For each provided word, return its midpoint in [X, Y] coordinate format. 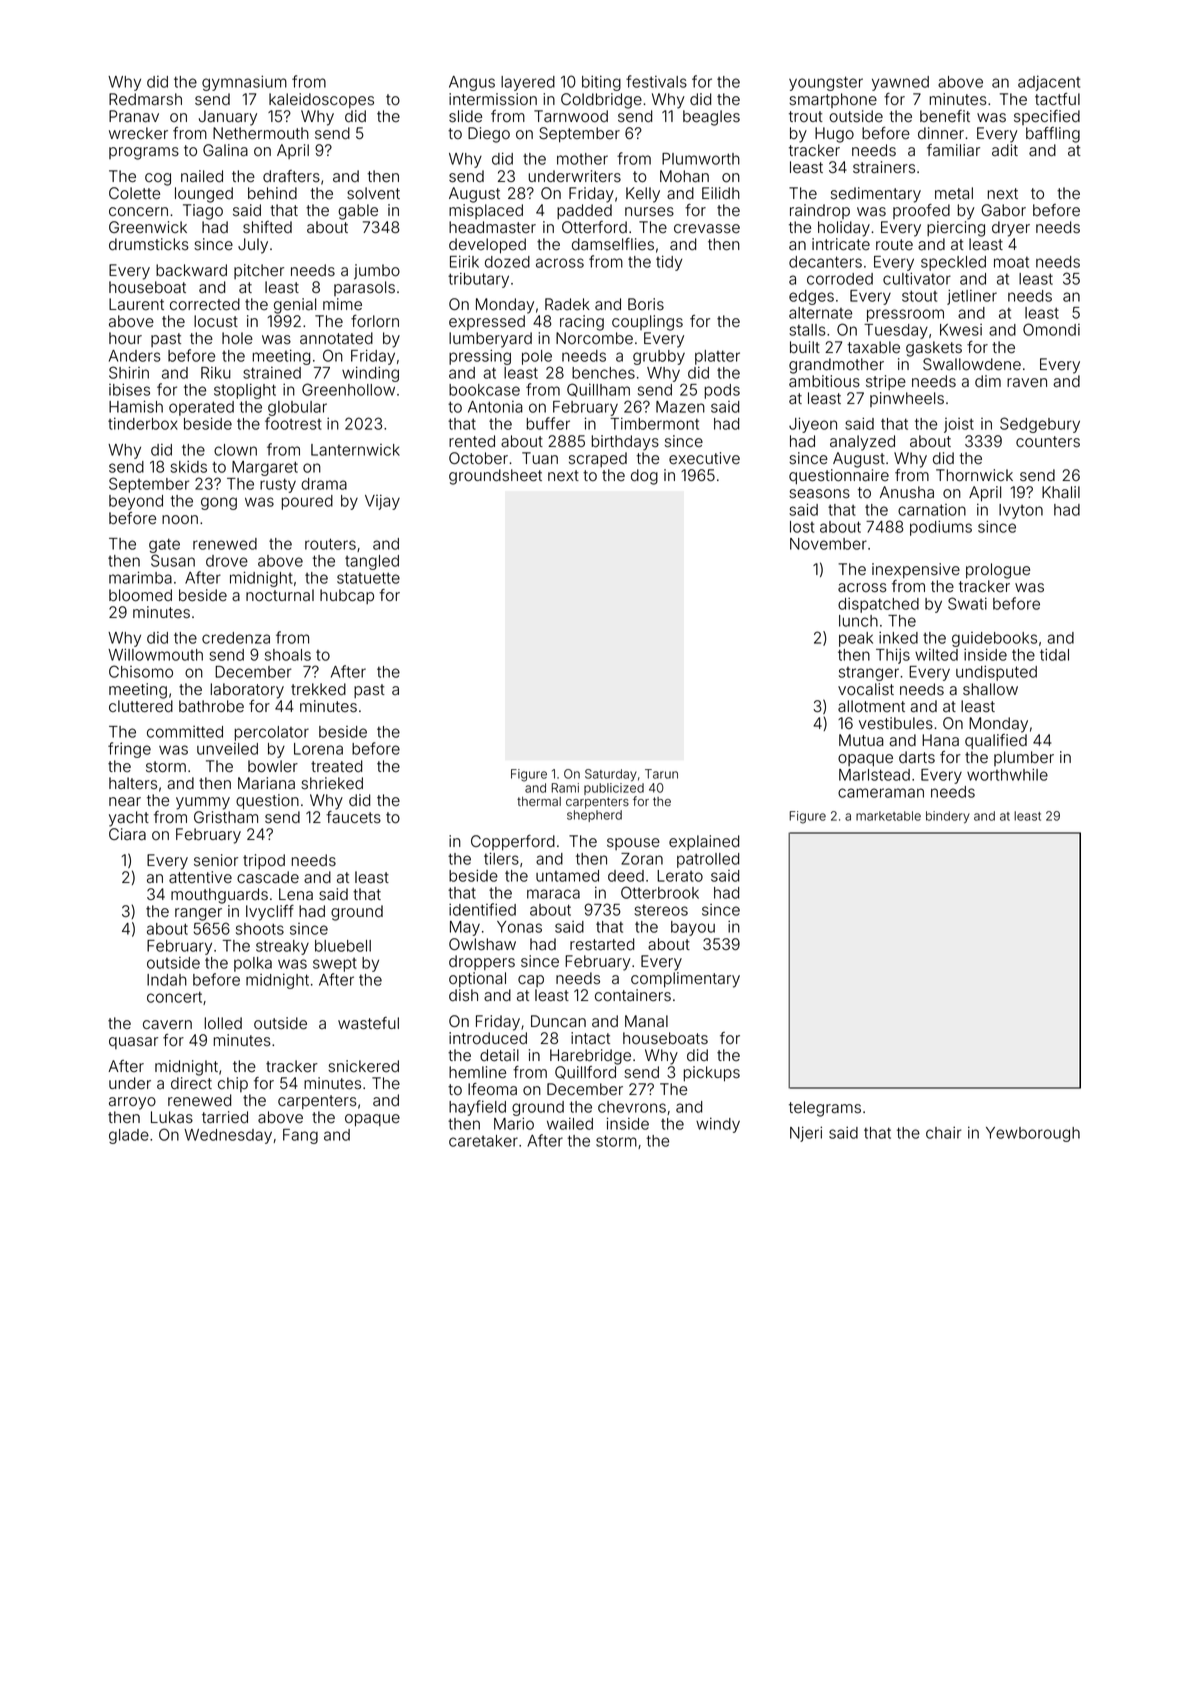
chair [944, 1132]
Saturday [611, 775]
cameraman [881, 793]
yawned [900, 83]
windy [718, 1125]
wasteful [368, 1023]
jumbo [377, 272]
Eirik [464, 261]
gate [164, 545]
